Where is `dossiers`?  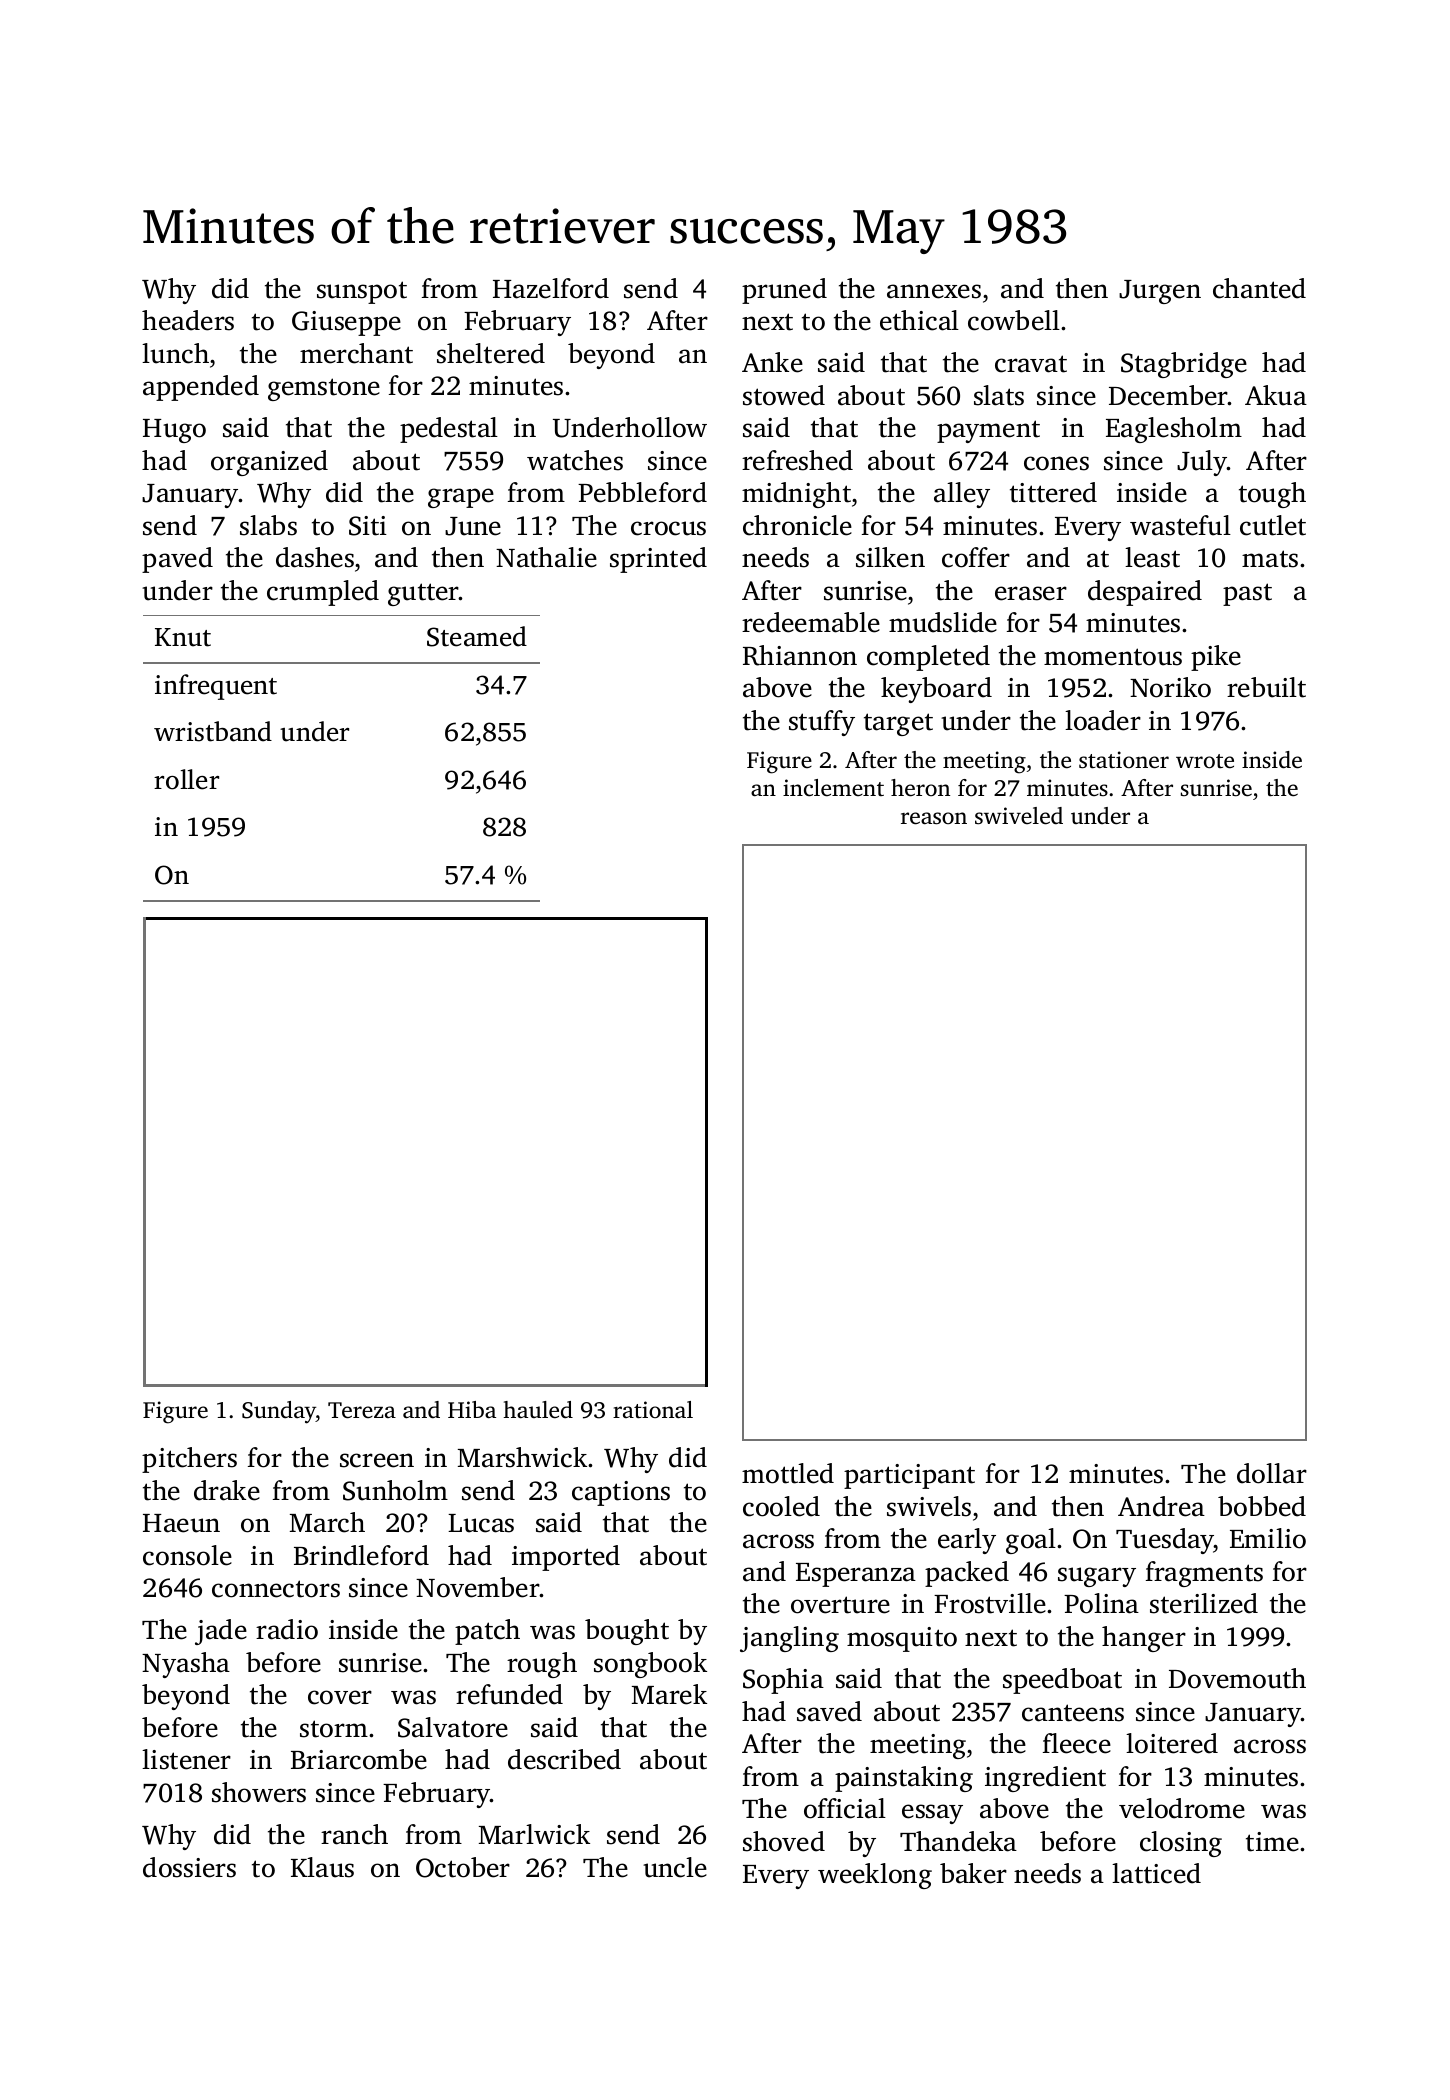
dossiers is located at coordinates (189, 1867).
